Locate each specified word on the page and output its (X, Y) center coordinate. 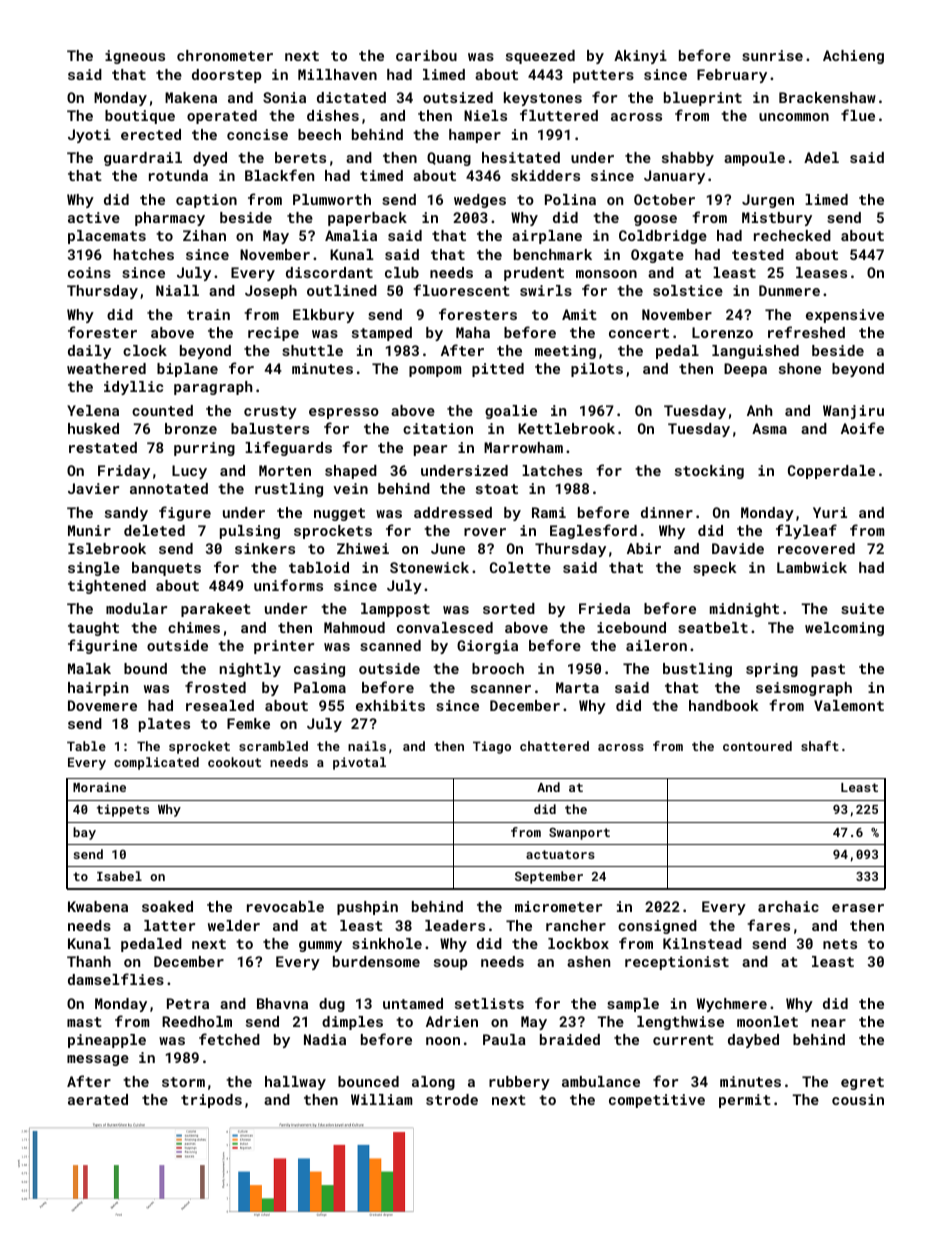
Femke (248, 723)
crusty (270, 412)
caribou (426, 55)
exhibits (390, 705)
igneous (135, 57)
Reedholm (197, 1021)
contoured (757, 746)
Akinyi (640, 57)
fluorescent (461, 290)
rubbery (519, 1083)
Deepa (745, 370)
